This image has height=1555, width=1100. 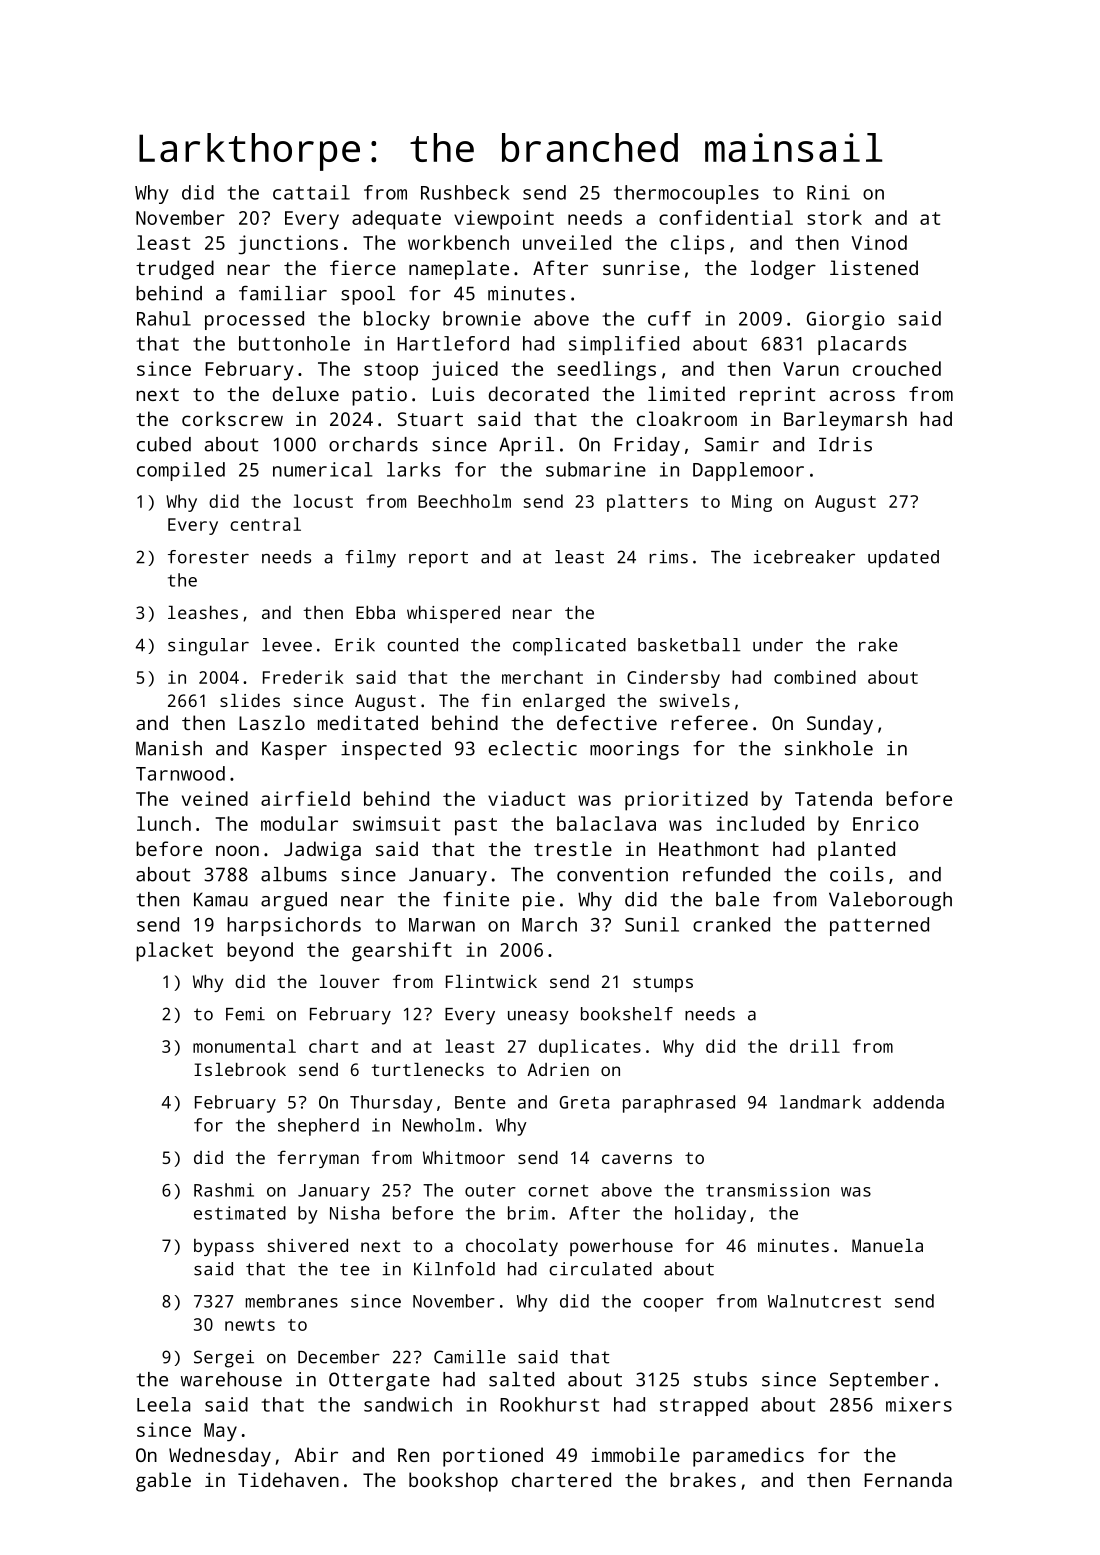 I want to click on compiled, so click(x=181, y=471).
